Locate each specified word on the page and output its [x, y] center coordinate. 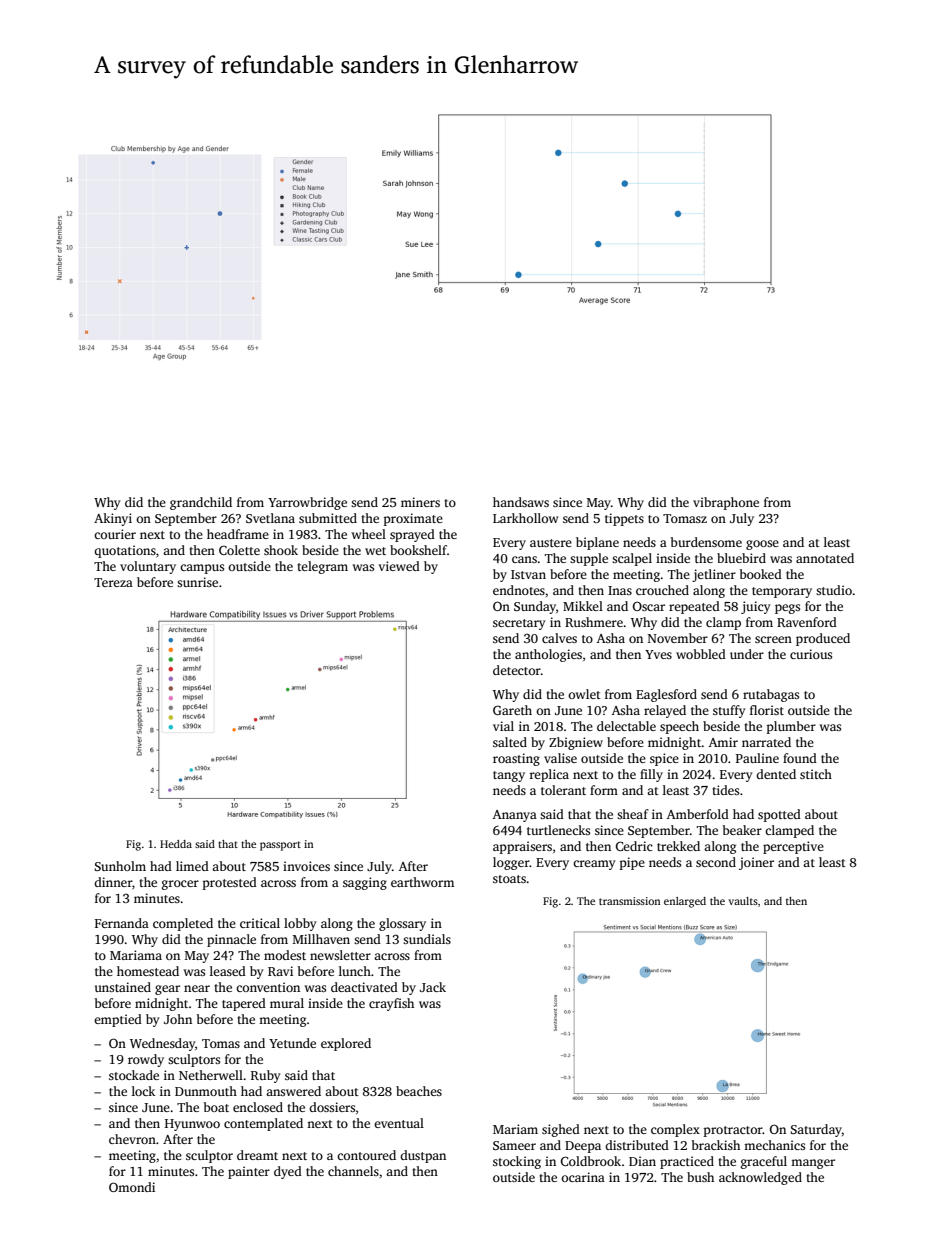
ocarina [583, 1177]
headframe [238, 534]
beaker [742, 830]
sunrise [197, 582]
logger [511, 863]
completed [183, 924]
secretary [519, 624]
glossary [402, 924]
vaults [743, 901]
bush [700, 1177]
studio [834, 590]
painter [249, 1172]
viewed [399, 566]
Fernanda [122, 923]
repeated [694, 607]
